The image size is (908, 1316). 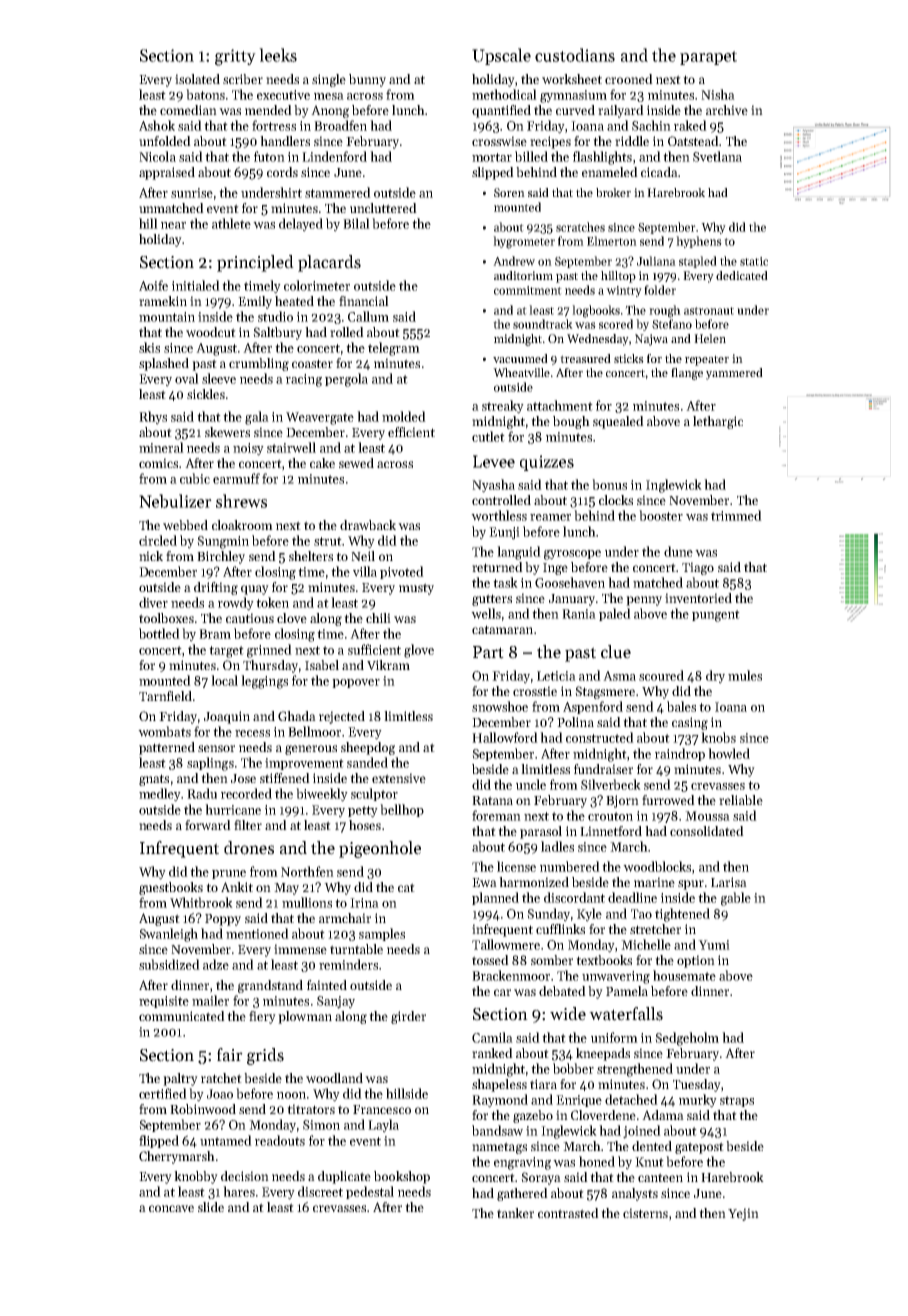 What do you see at coordinates (224, 680) in the screenshot?
I see `local` at bounding box center [224, 680].
